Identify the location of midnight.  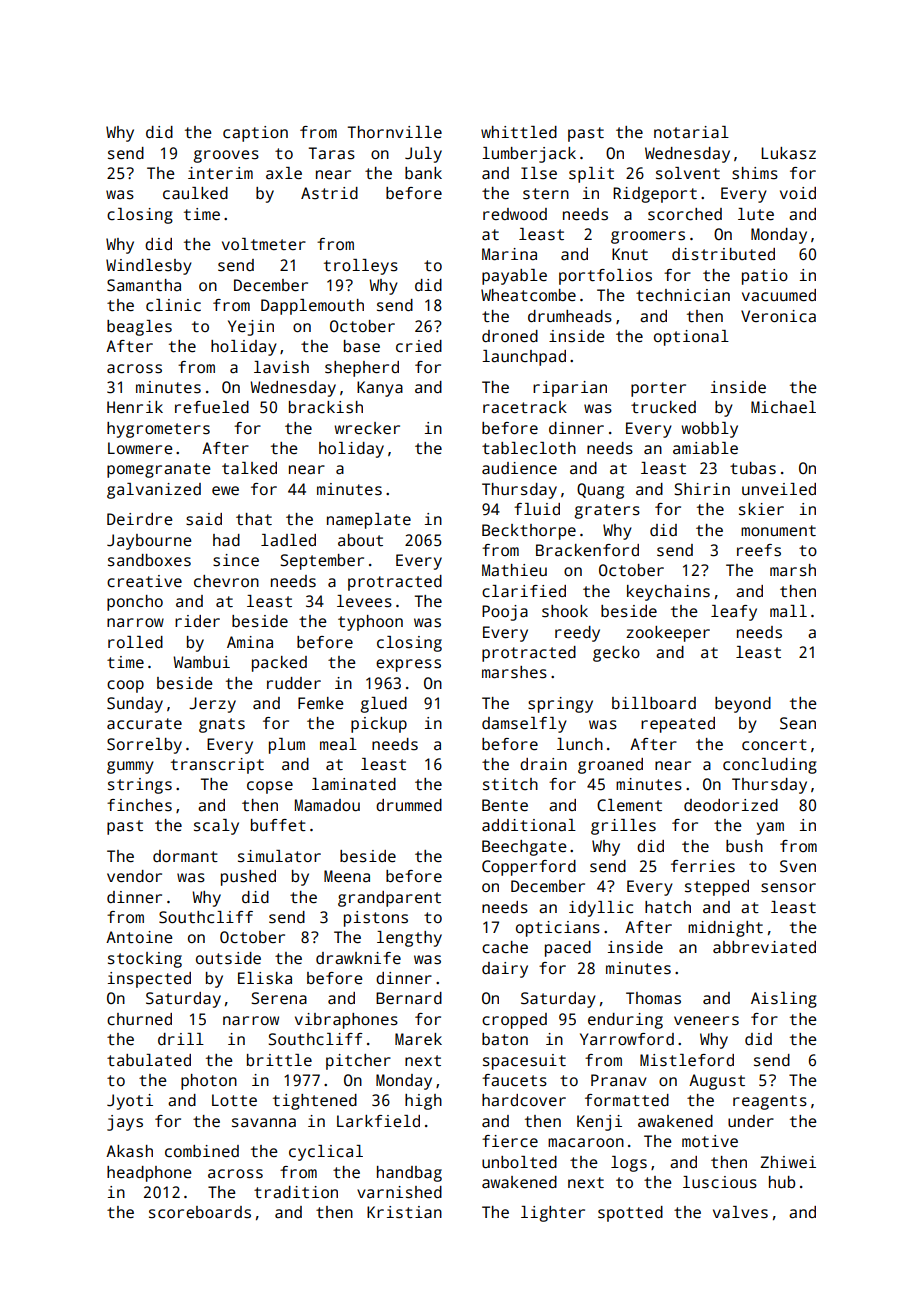
(725, 929).
